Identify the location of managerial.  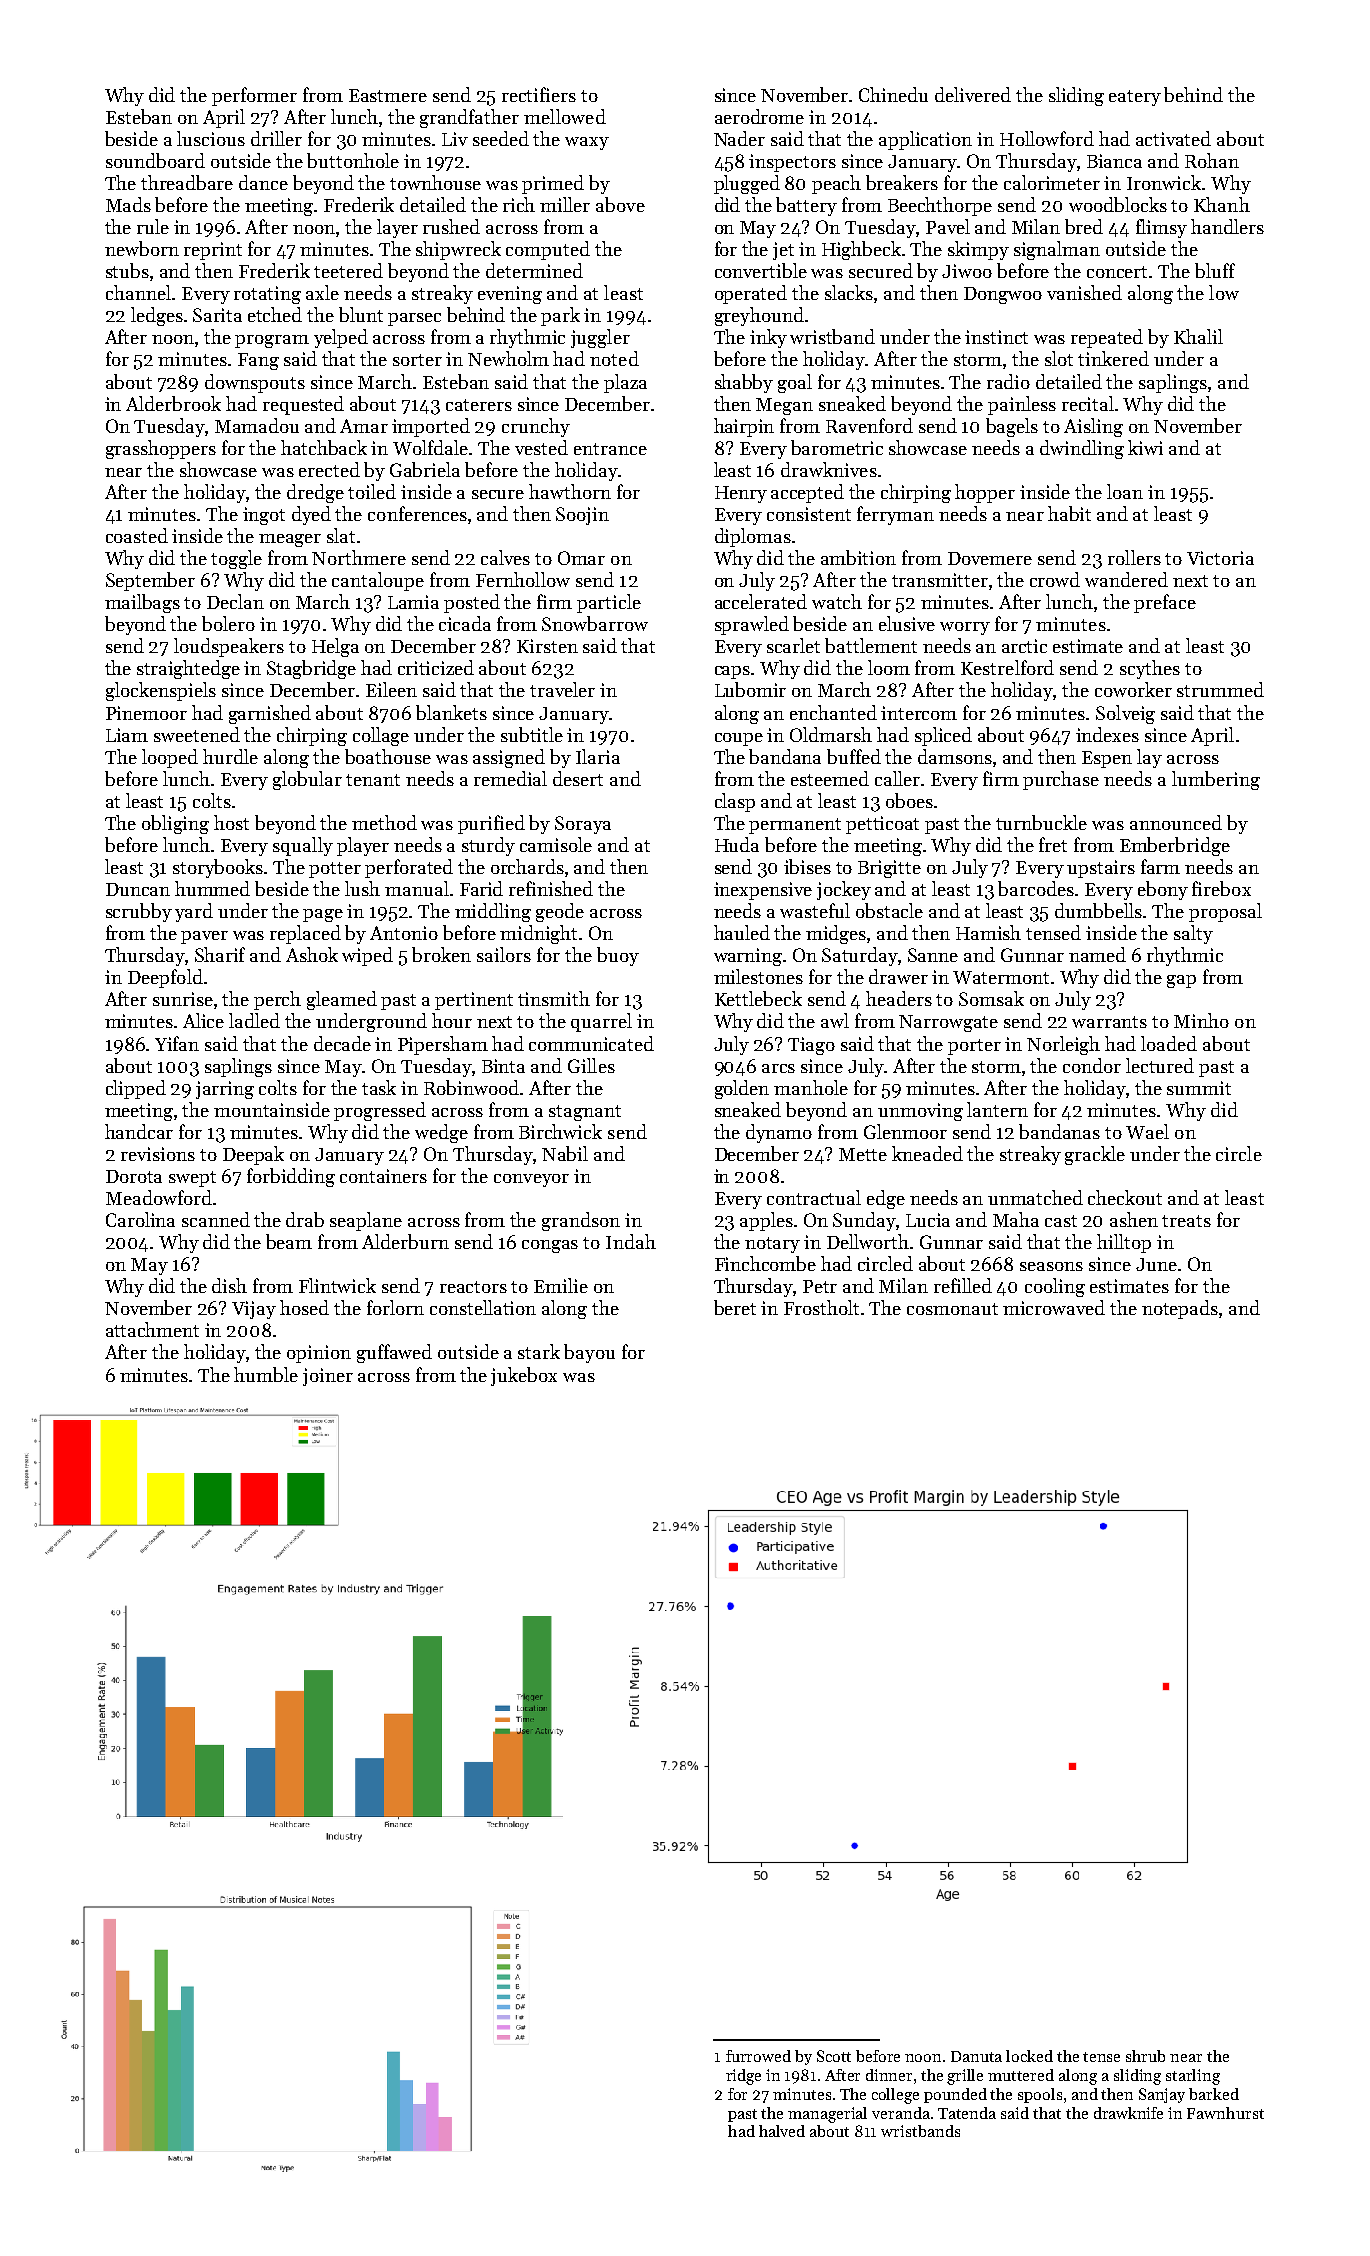
(827, 2115).
